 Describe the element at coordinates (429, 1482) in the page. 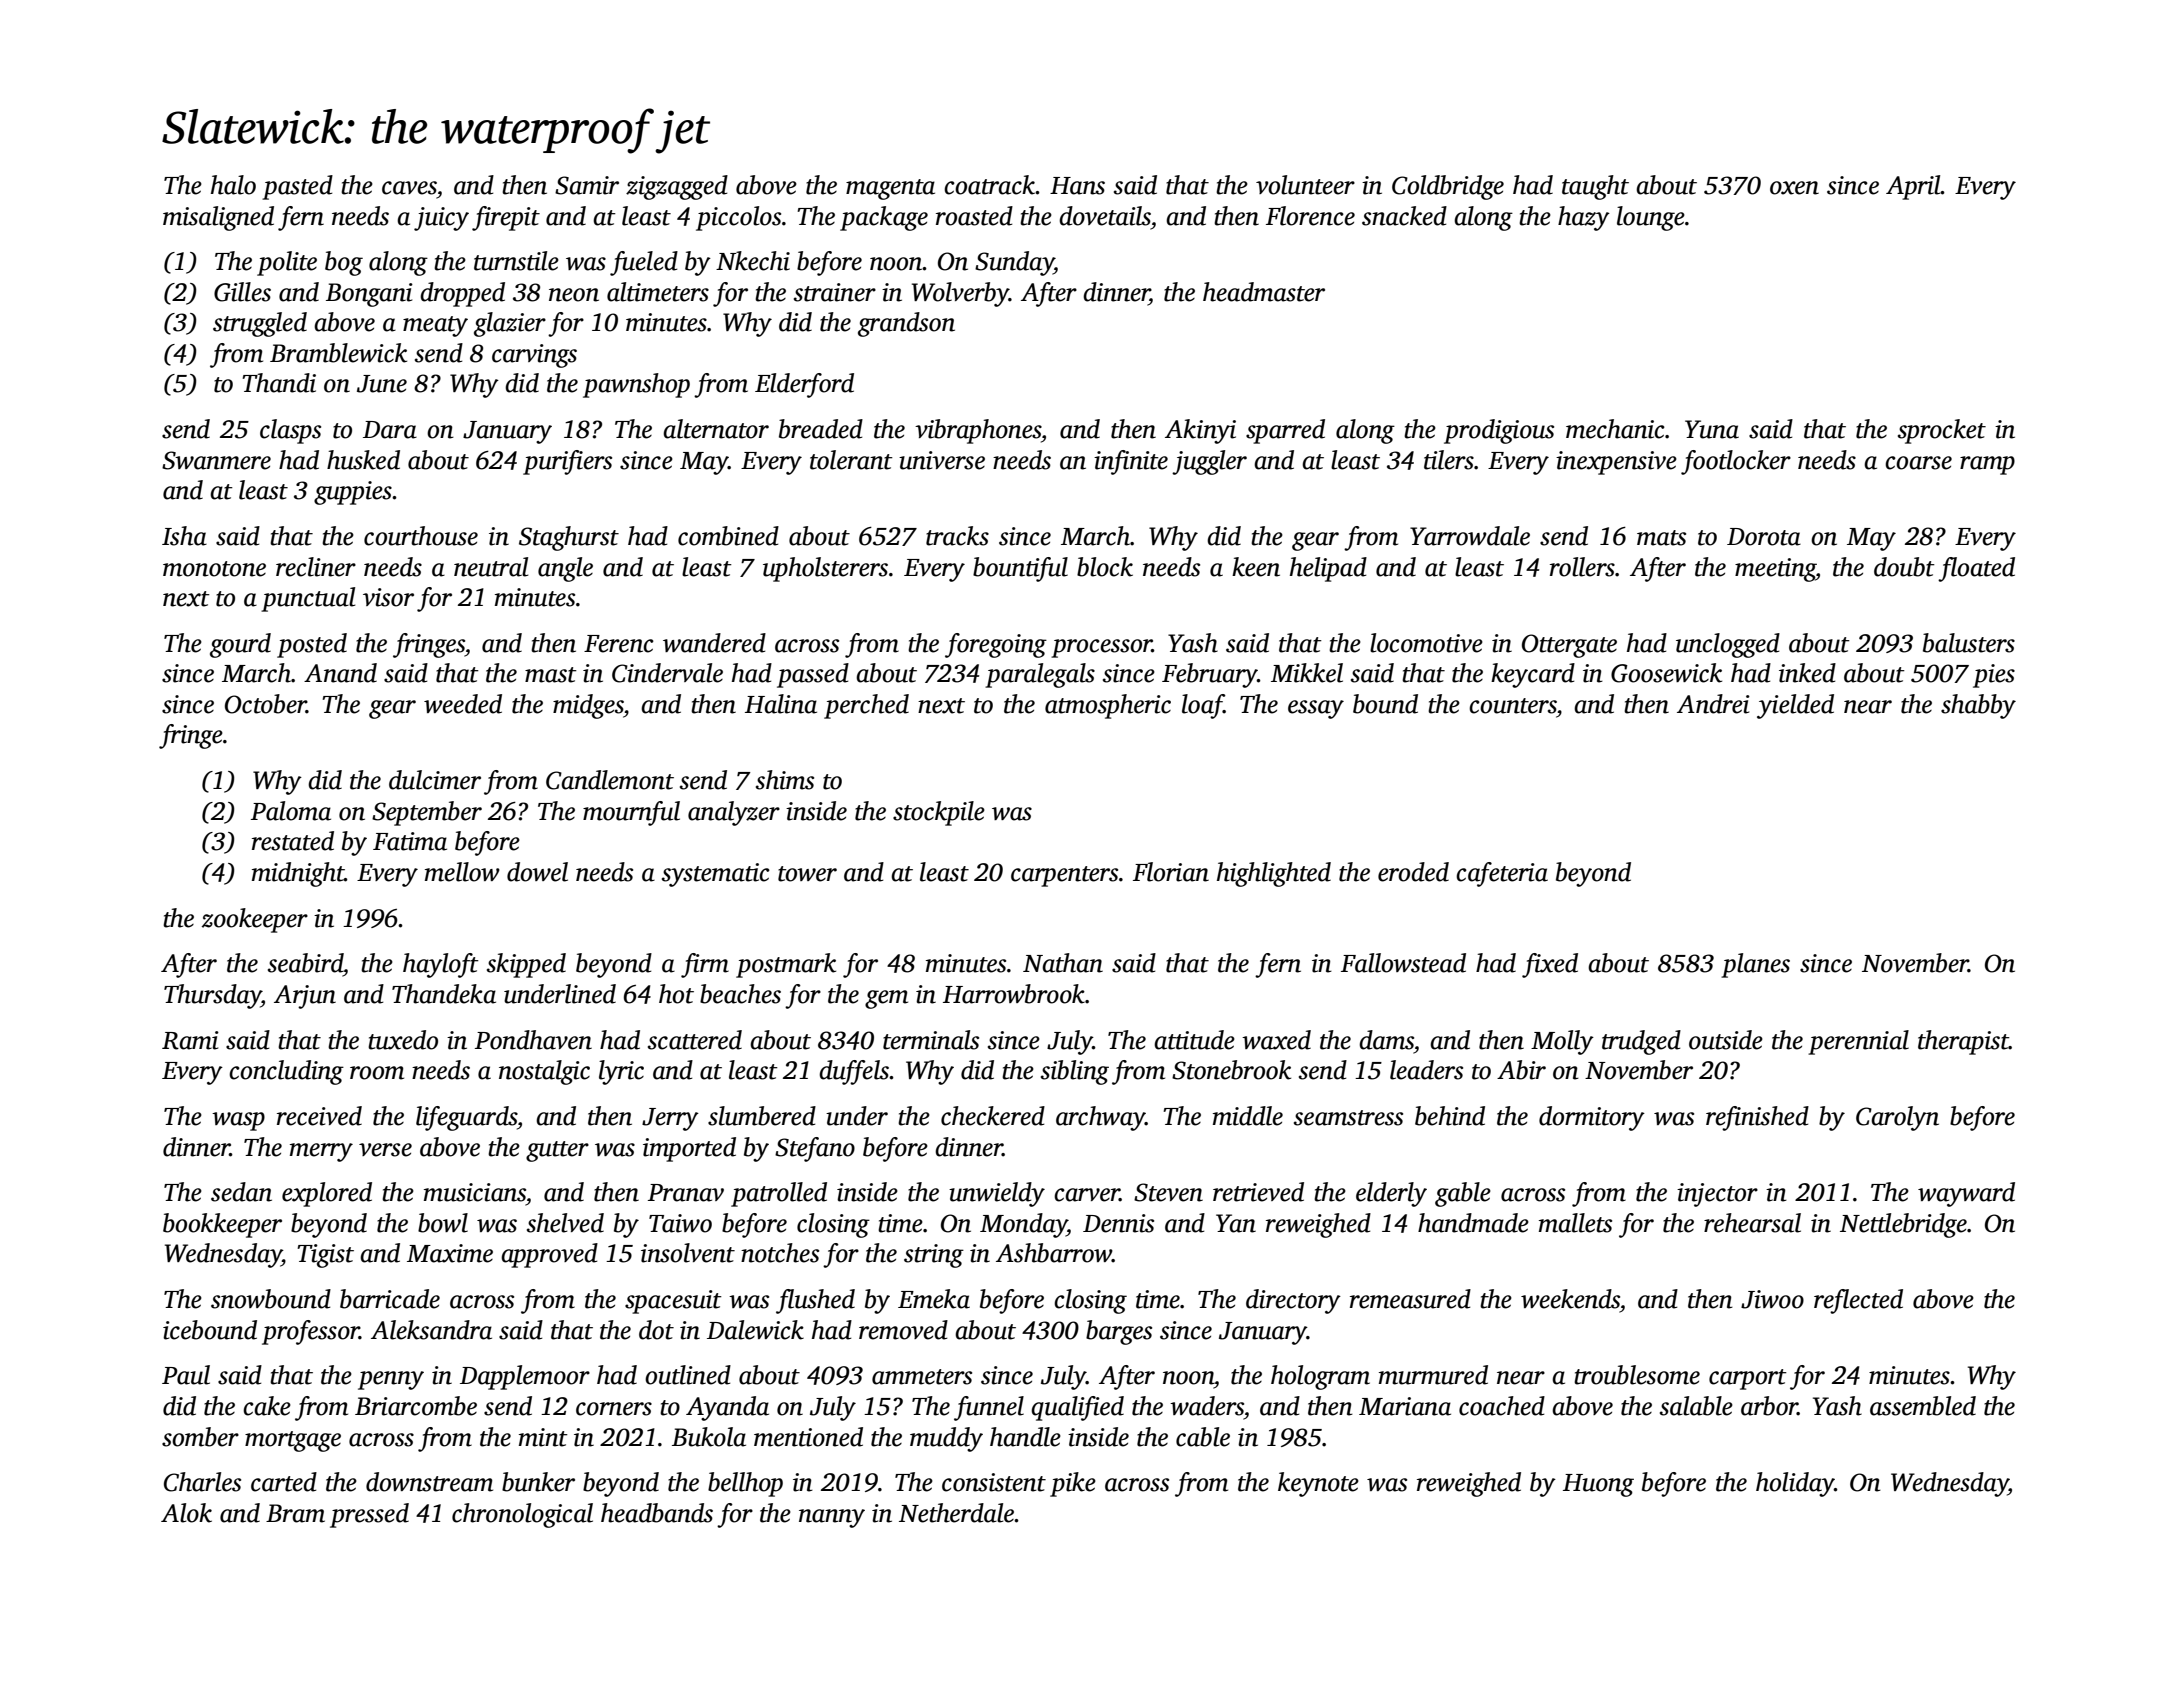

I see `downstream` at that location.
